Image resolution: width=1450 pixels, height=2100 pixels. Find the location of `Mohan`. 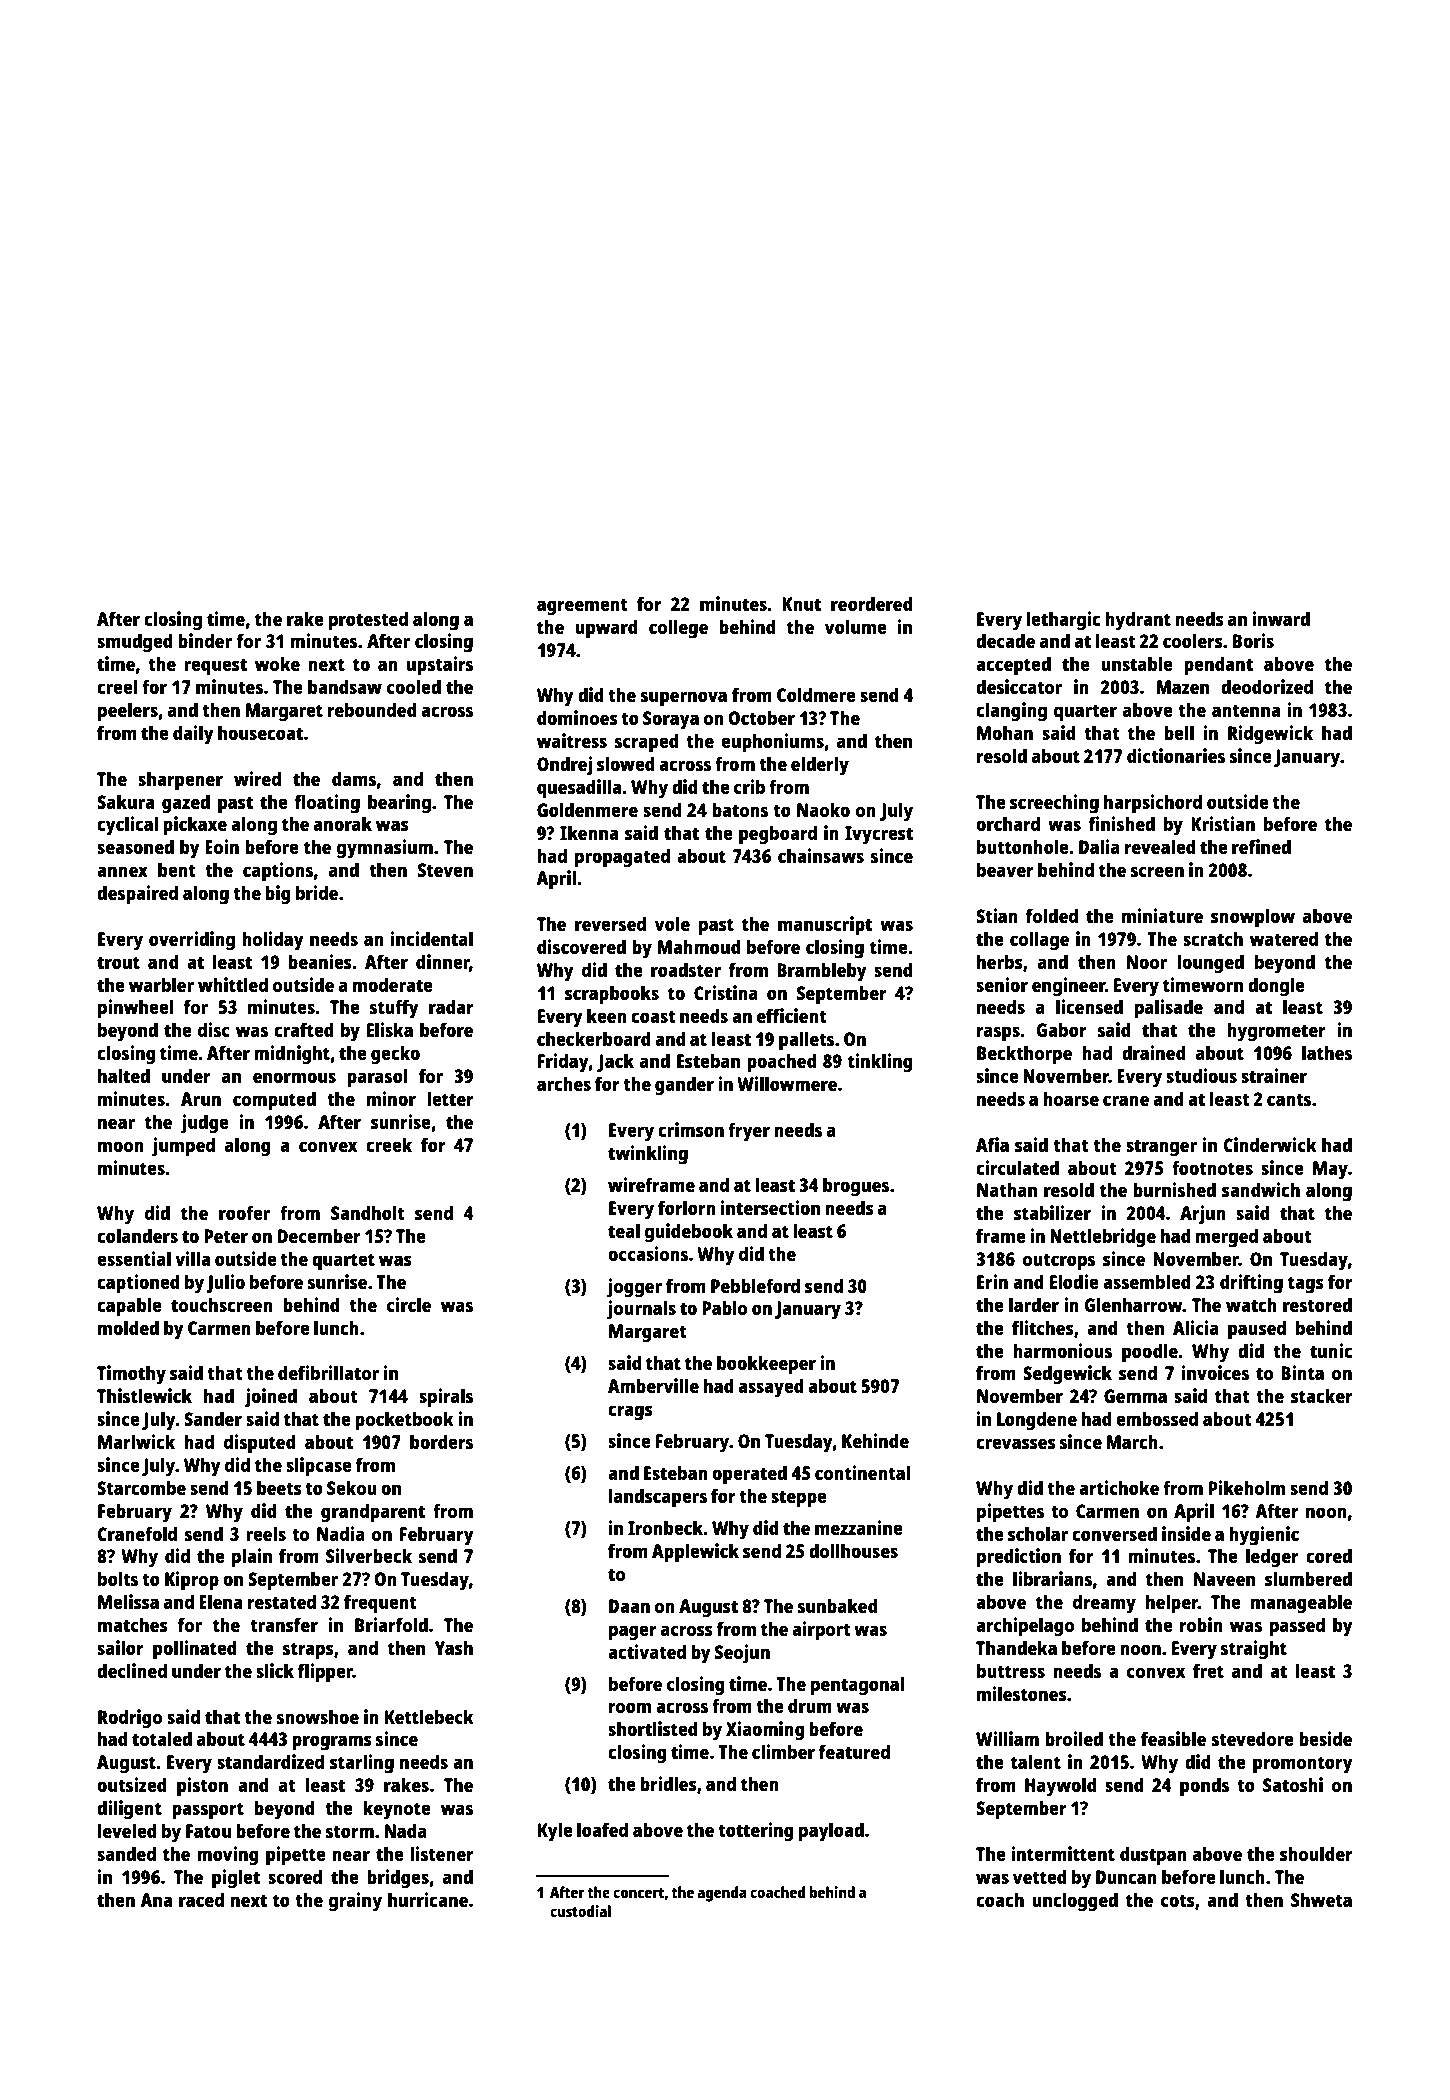

Mohan is located at coordinates (1005, 733).
